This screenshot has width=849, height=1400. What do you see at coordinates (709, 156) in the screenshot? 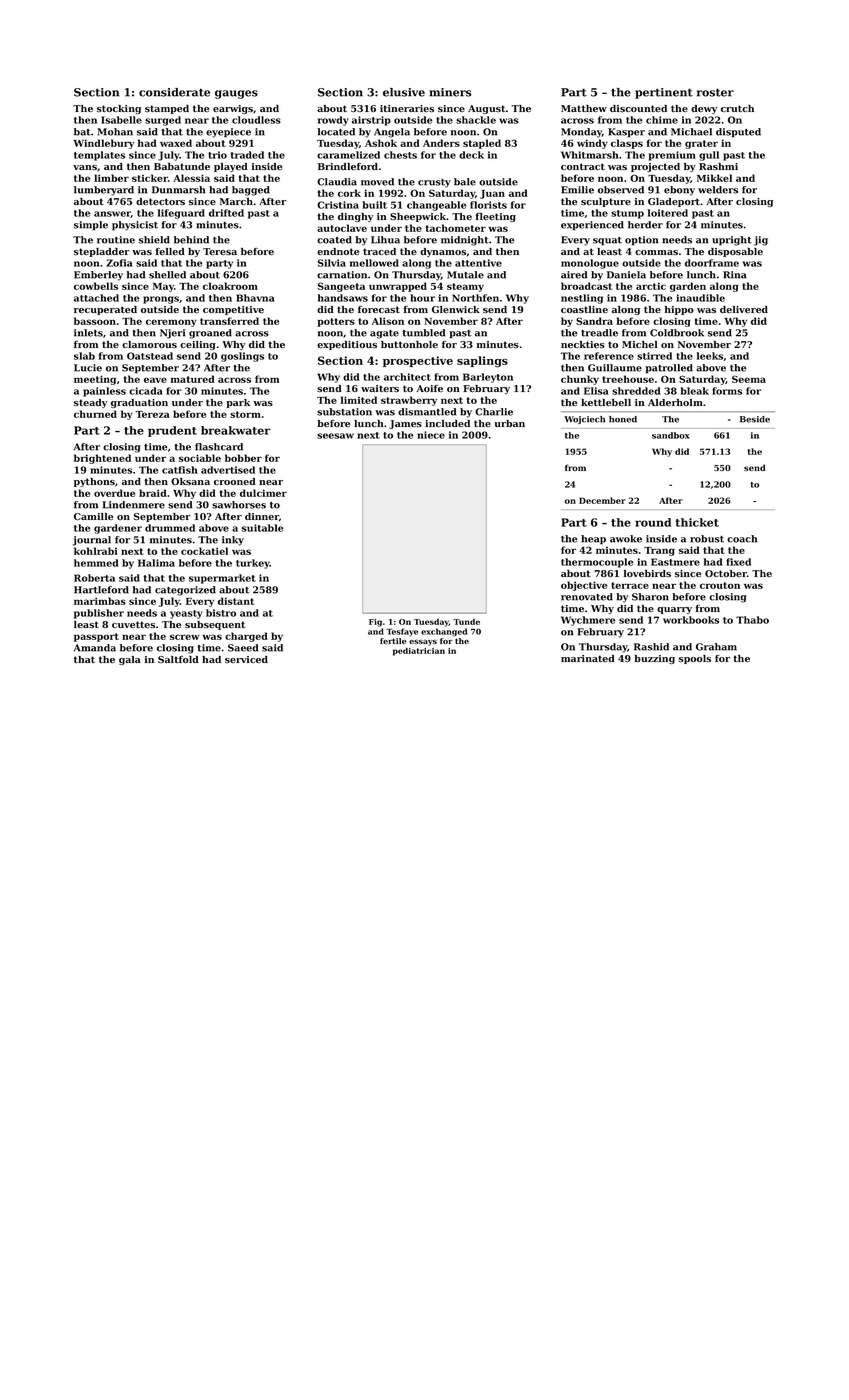
I see `gull` at bounding box center [709, 156].
